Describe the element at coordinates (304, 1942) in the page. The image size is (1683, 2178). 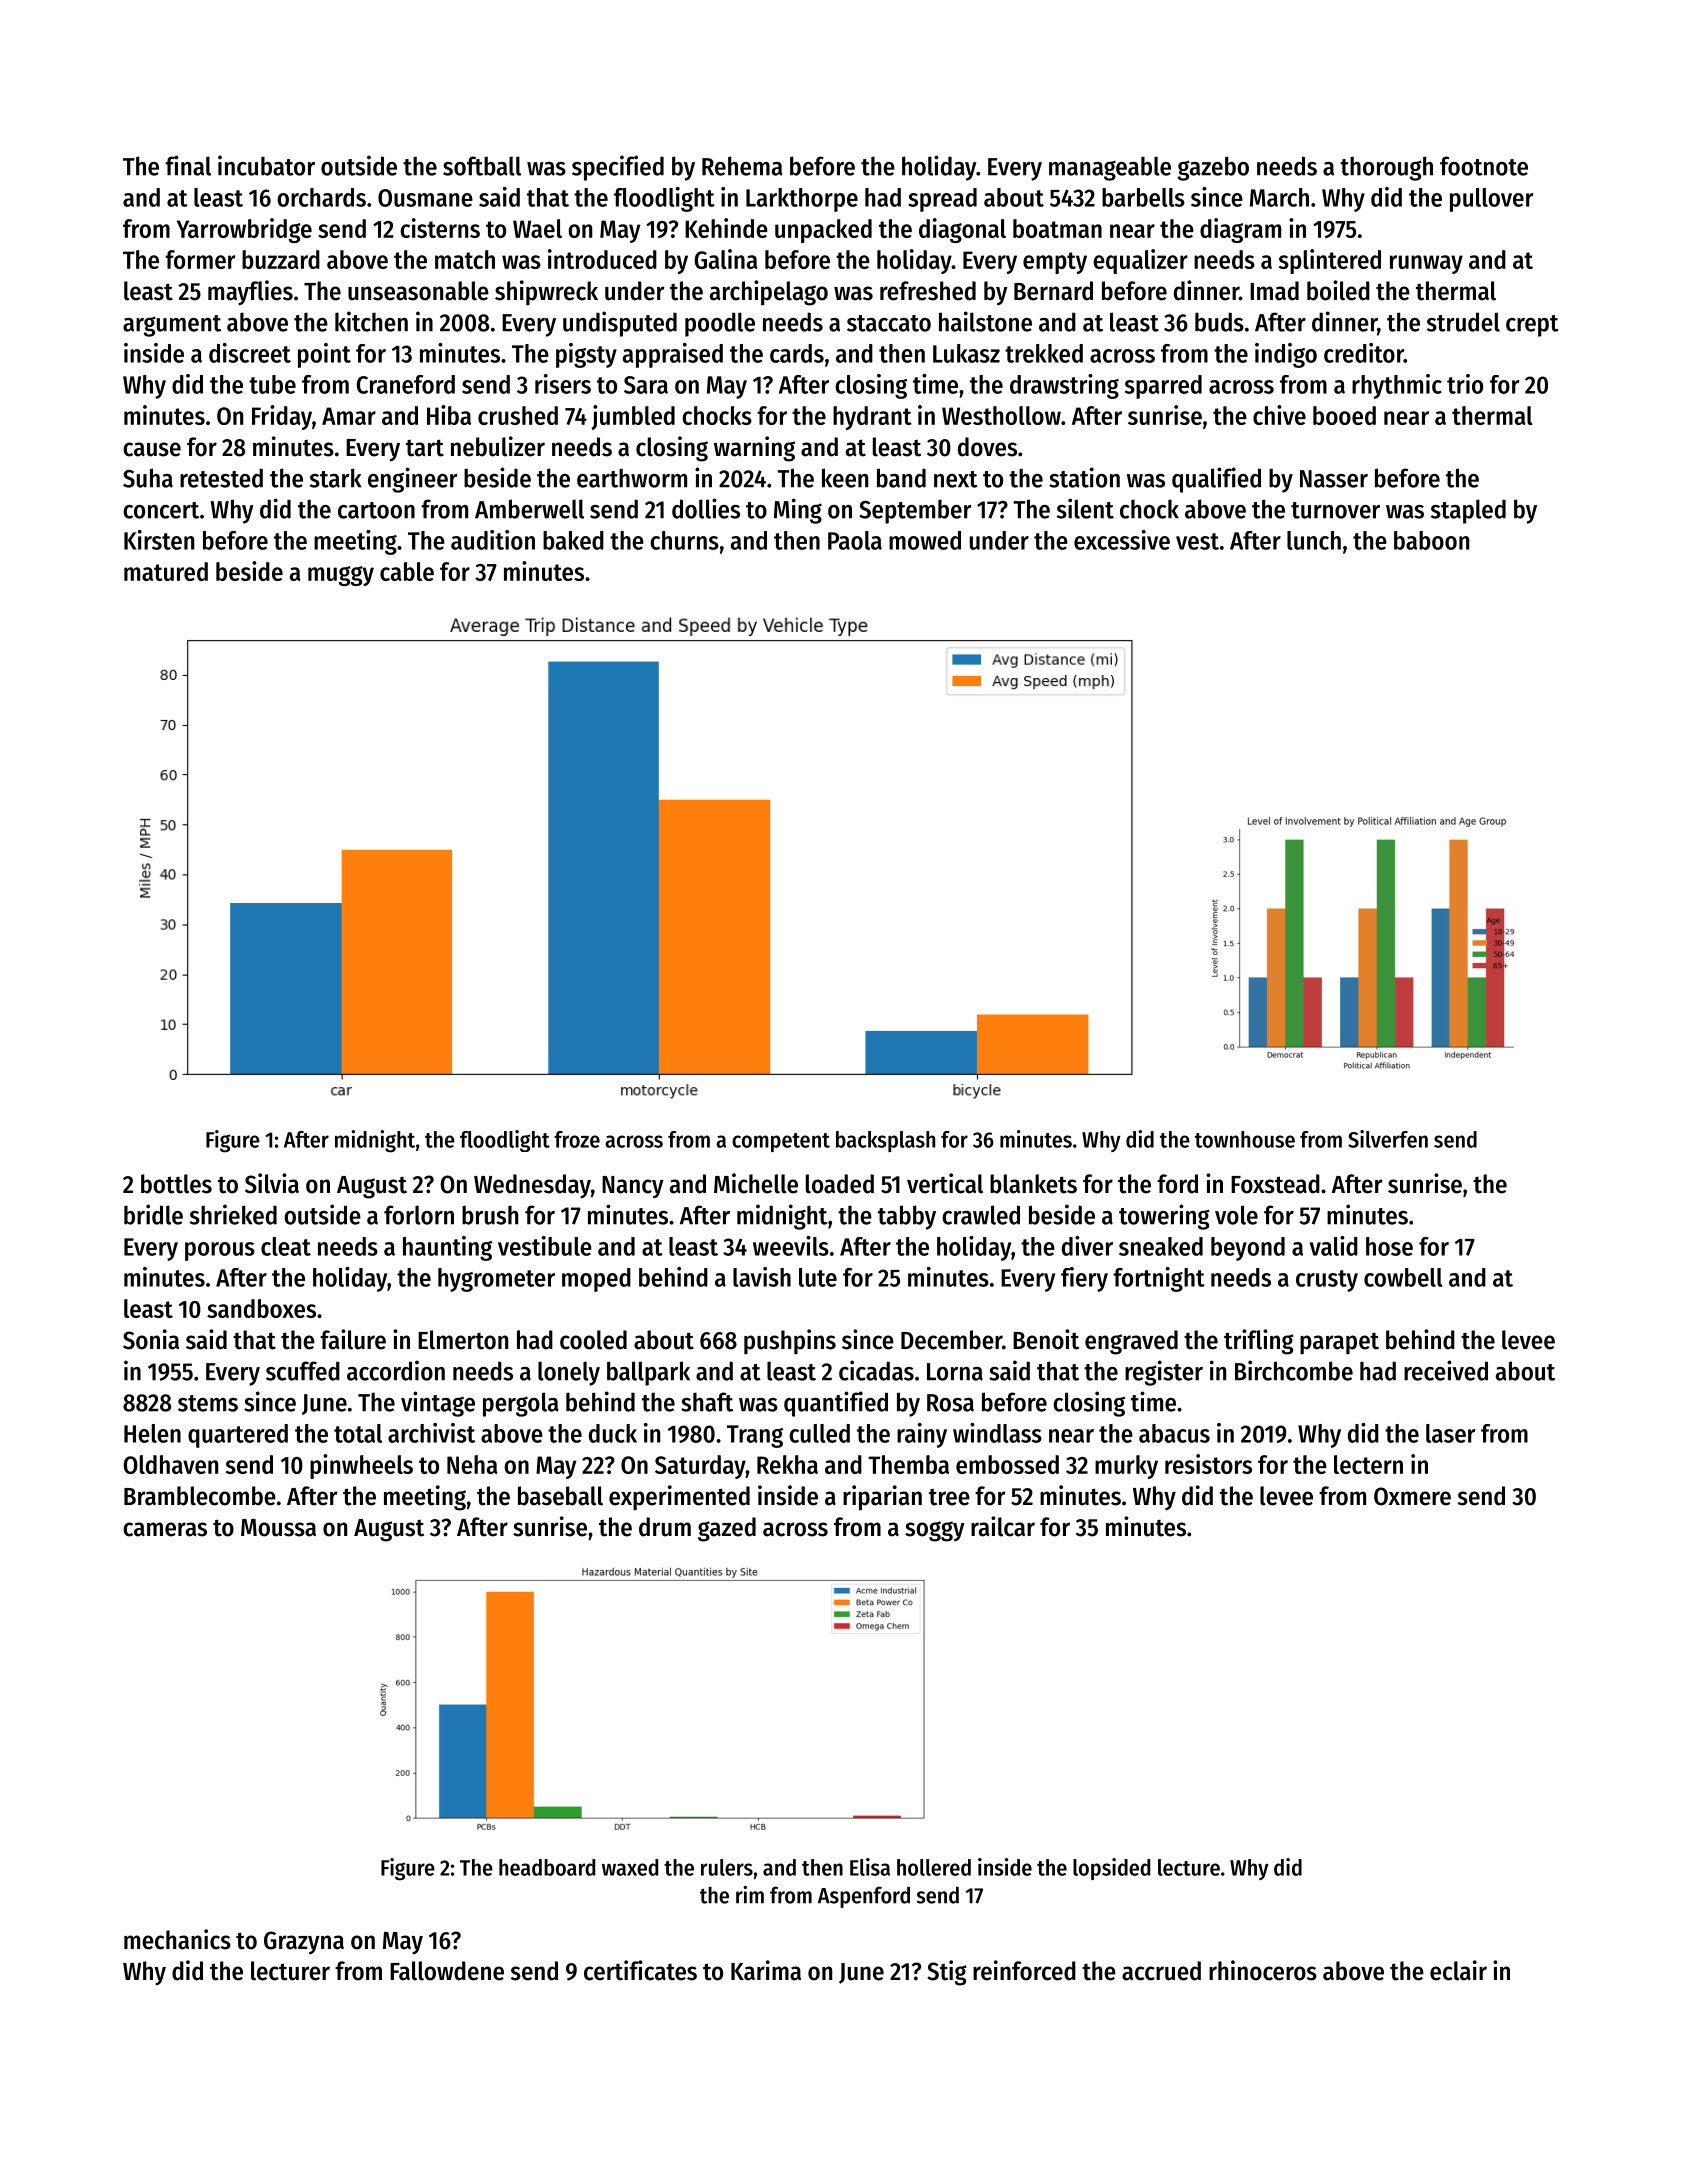
I see `Grazyna` at that location.
